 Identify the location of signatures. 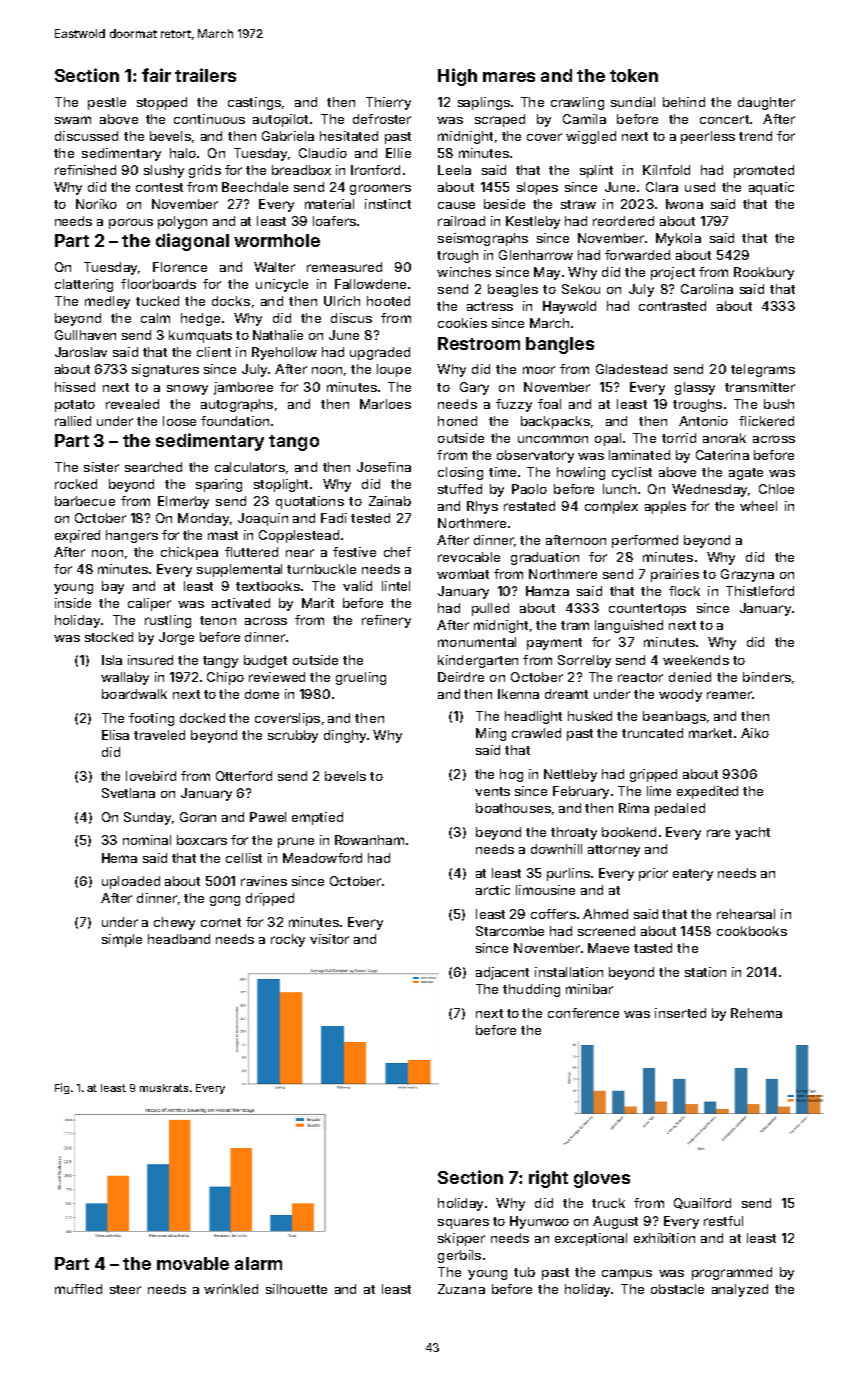
(165, 370).
